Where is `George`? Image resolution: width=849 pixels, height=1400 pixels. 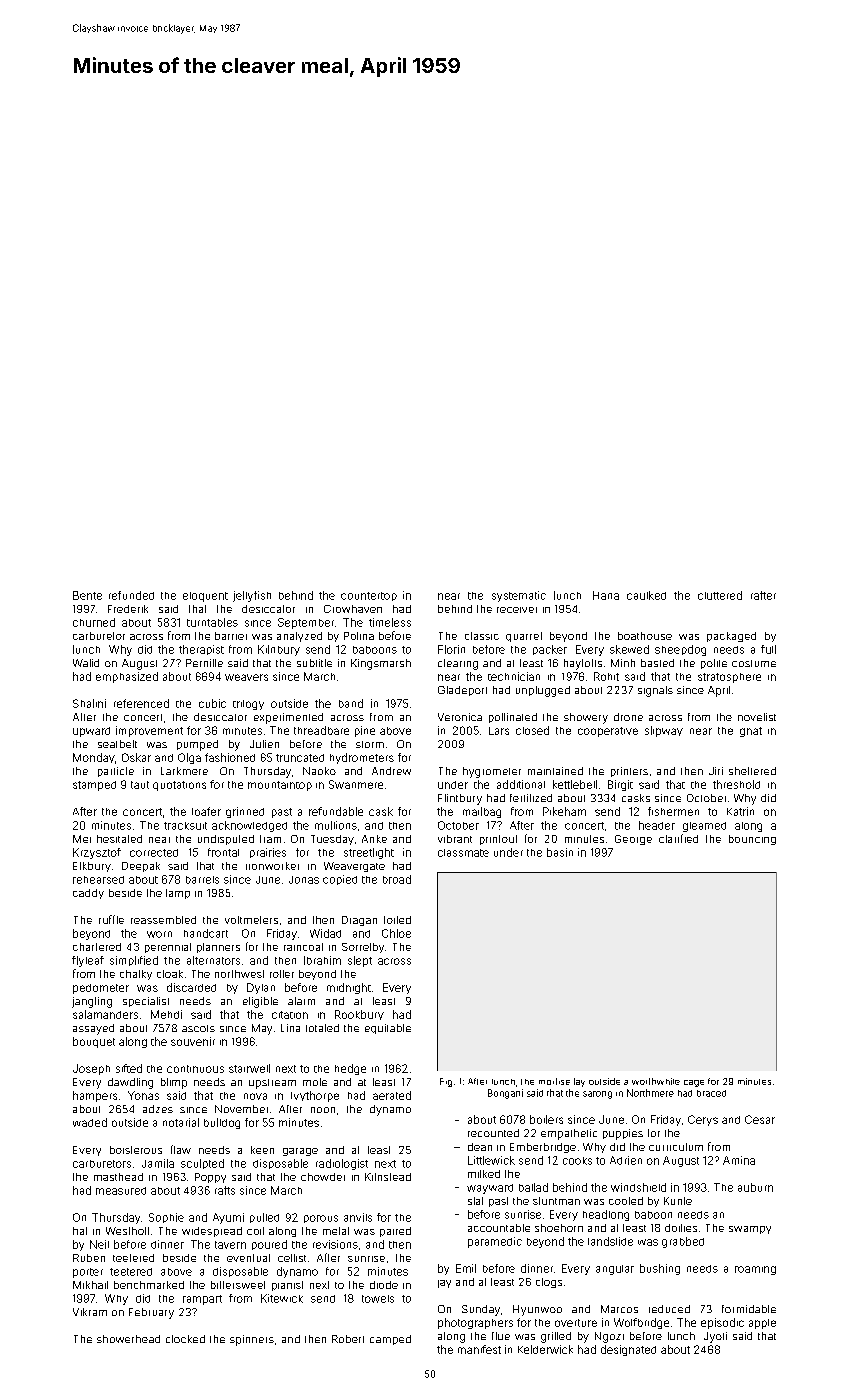
George is located at coordinates (633, 840).
